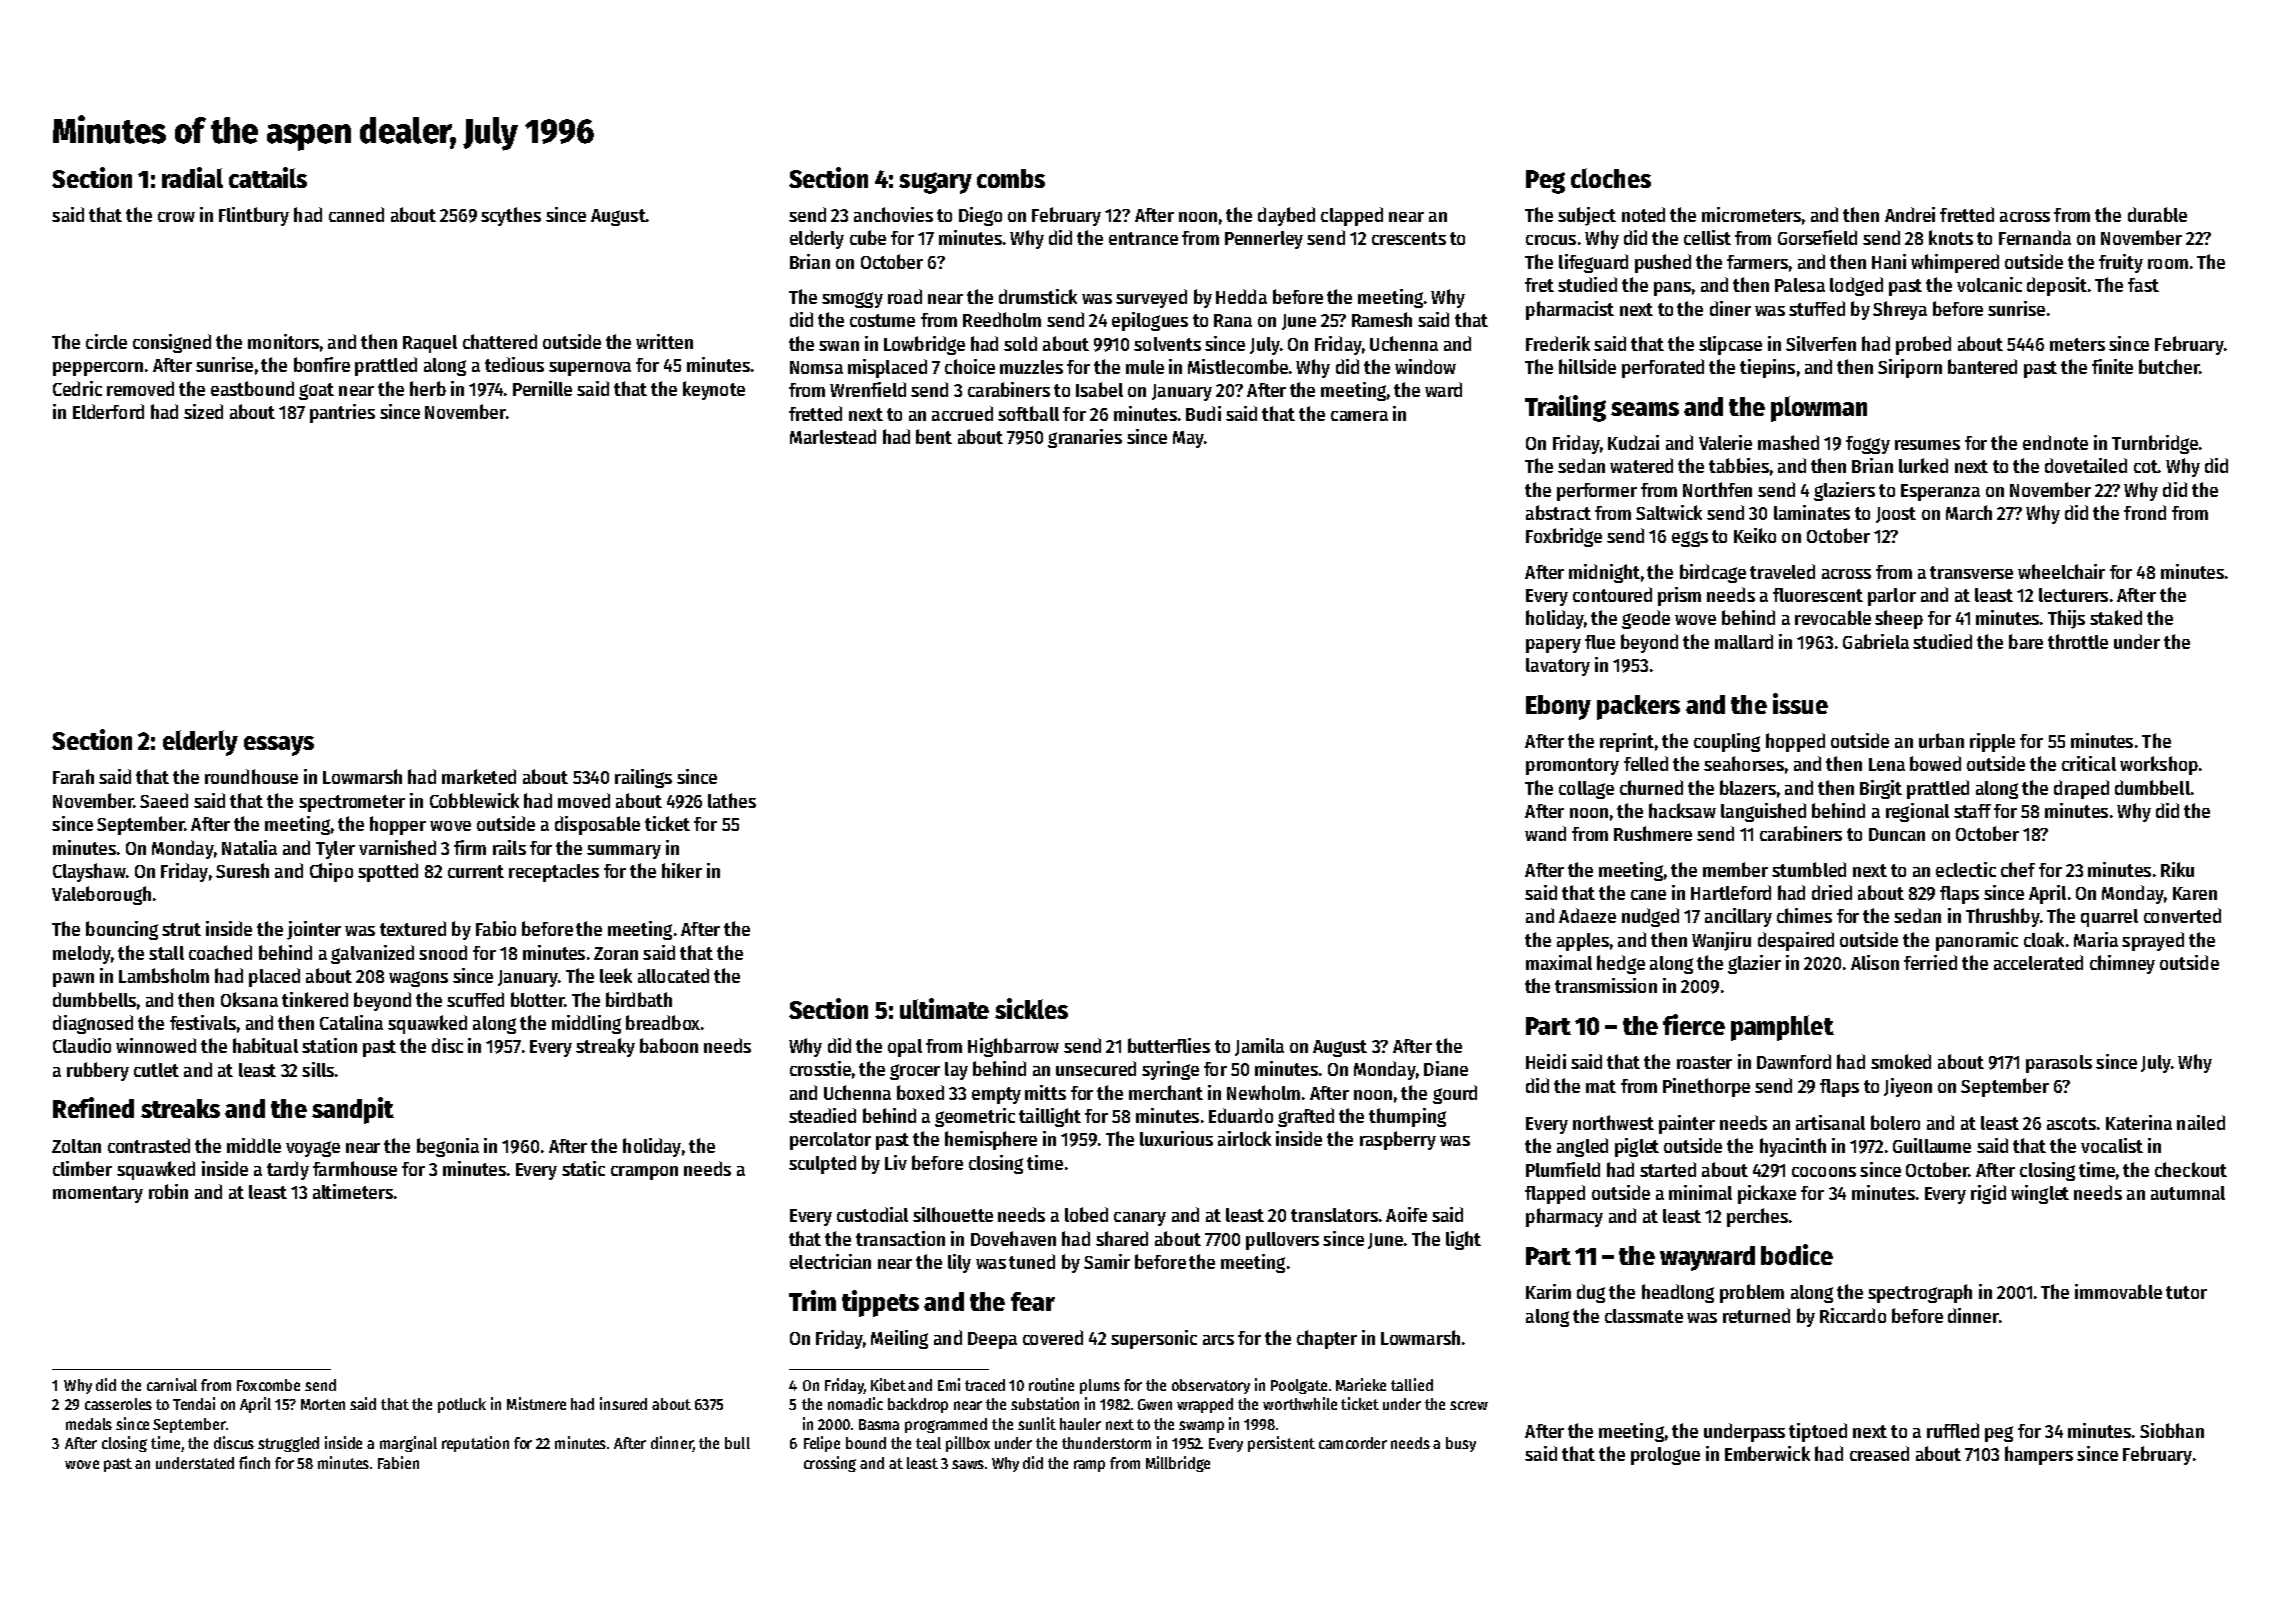 The width and height of the image is (2282, 1614). Describe the element at coordinates (2172, 1430) in the image. I see `Siobhan` at that location.
